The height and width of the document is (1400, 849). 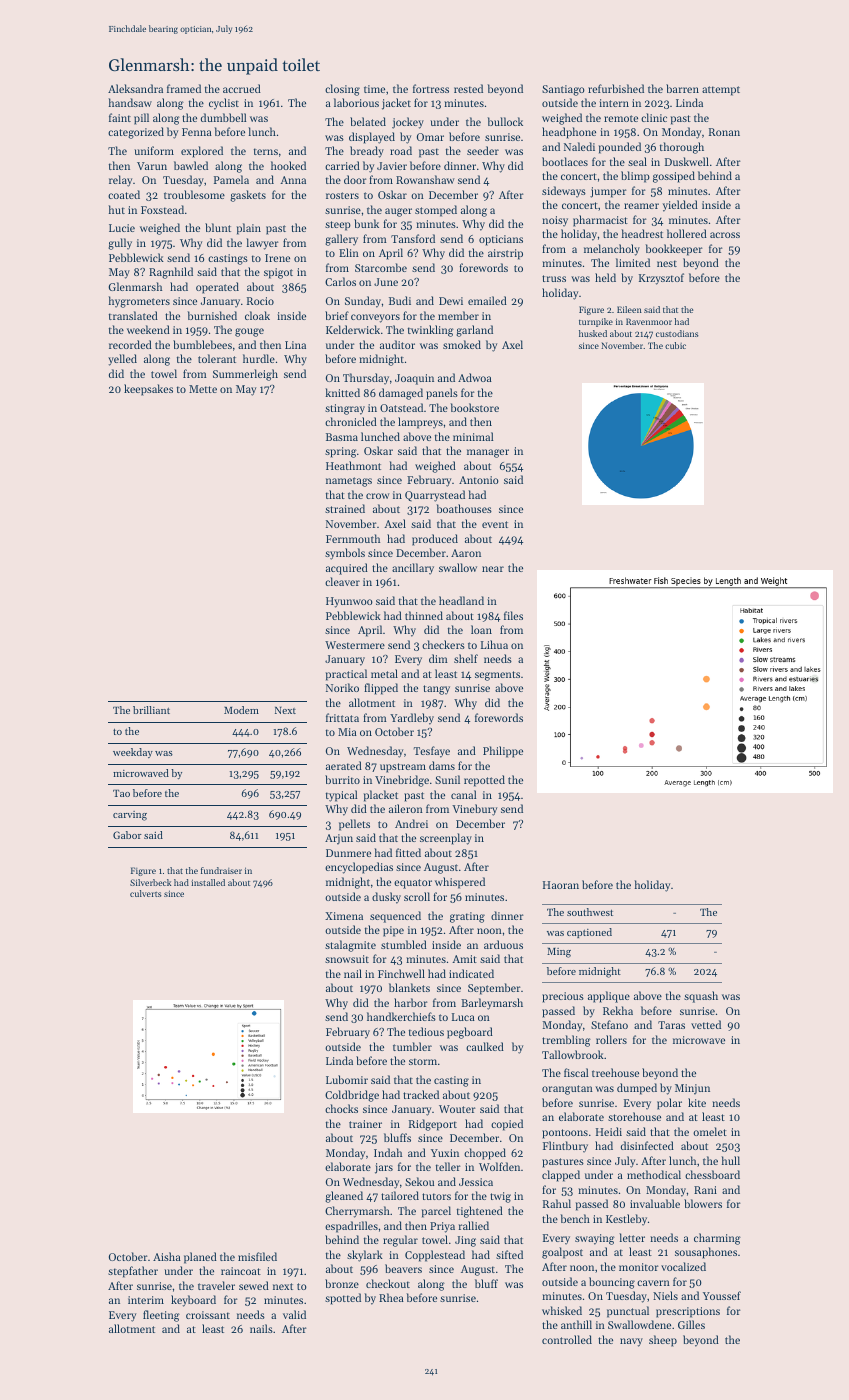 What do you see at coordinates (161, 1316) in the document?
I see `fleeting` at bounding box center [161, 1316].
